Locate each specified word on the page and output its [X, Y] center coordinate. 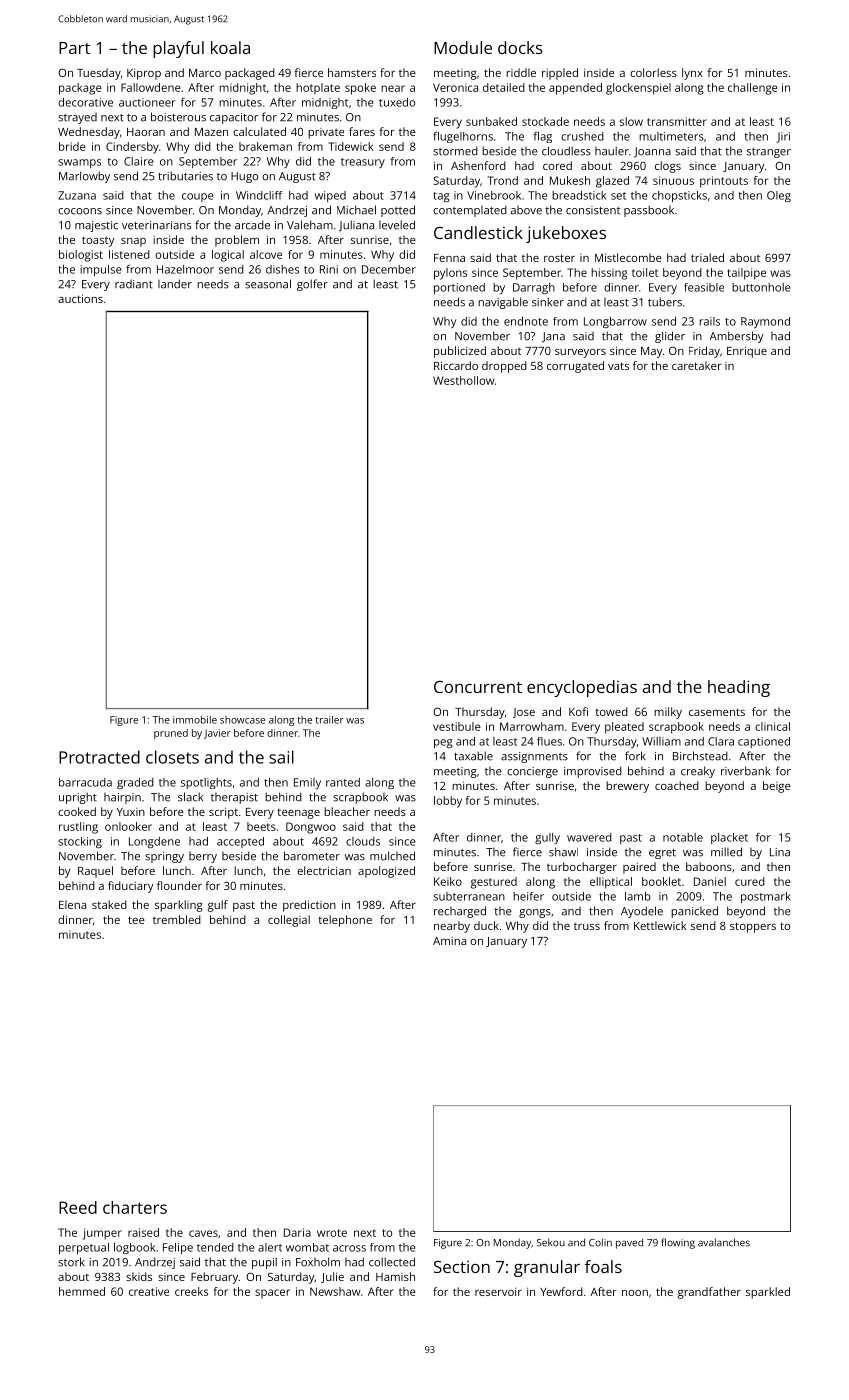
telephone [345, 921]
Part [74, 48]
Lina [780, 852]
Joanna [652, 152]
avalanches [724, 1242]
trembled [177, 919]
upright [78, 798]
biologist [81, 256]
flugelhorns [463, 137]
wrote [332, 1233]
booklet [661, 881]
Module [463, 47]
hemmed [82, 1291]
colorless [653, 72]
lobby [448, 802]
